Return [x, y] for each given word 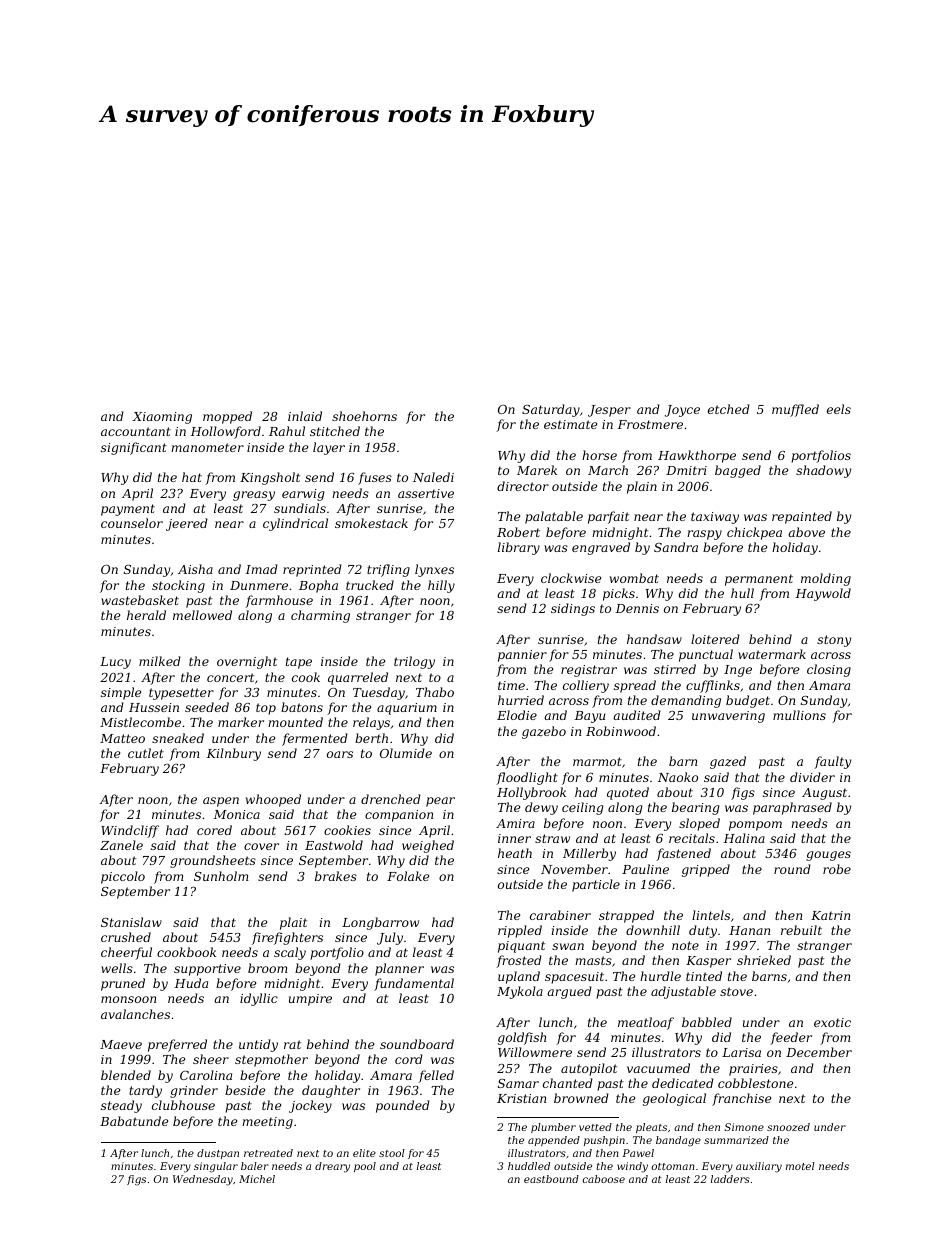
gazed [728, 762]
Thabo [435, 692]
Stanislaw [131, 922]
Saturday [551, 410]
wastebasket [140, 600]
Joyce [682, 411]
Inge [738, 671]
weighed [428, 846]
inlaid [305, 416]
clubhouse [183, 1105]
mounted [295, 722]
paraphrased [792, 808]
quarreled [358, 678]
